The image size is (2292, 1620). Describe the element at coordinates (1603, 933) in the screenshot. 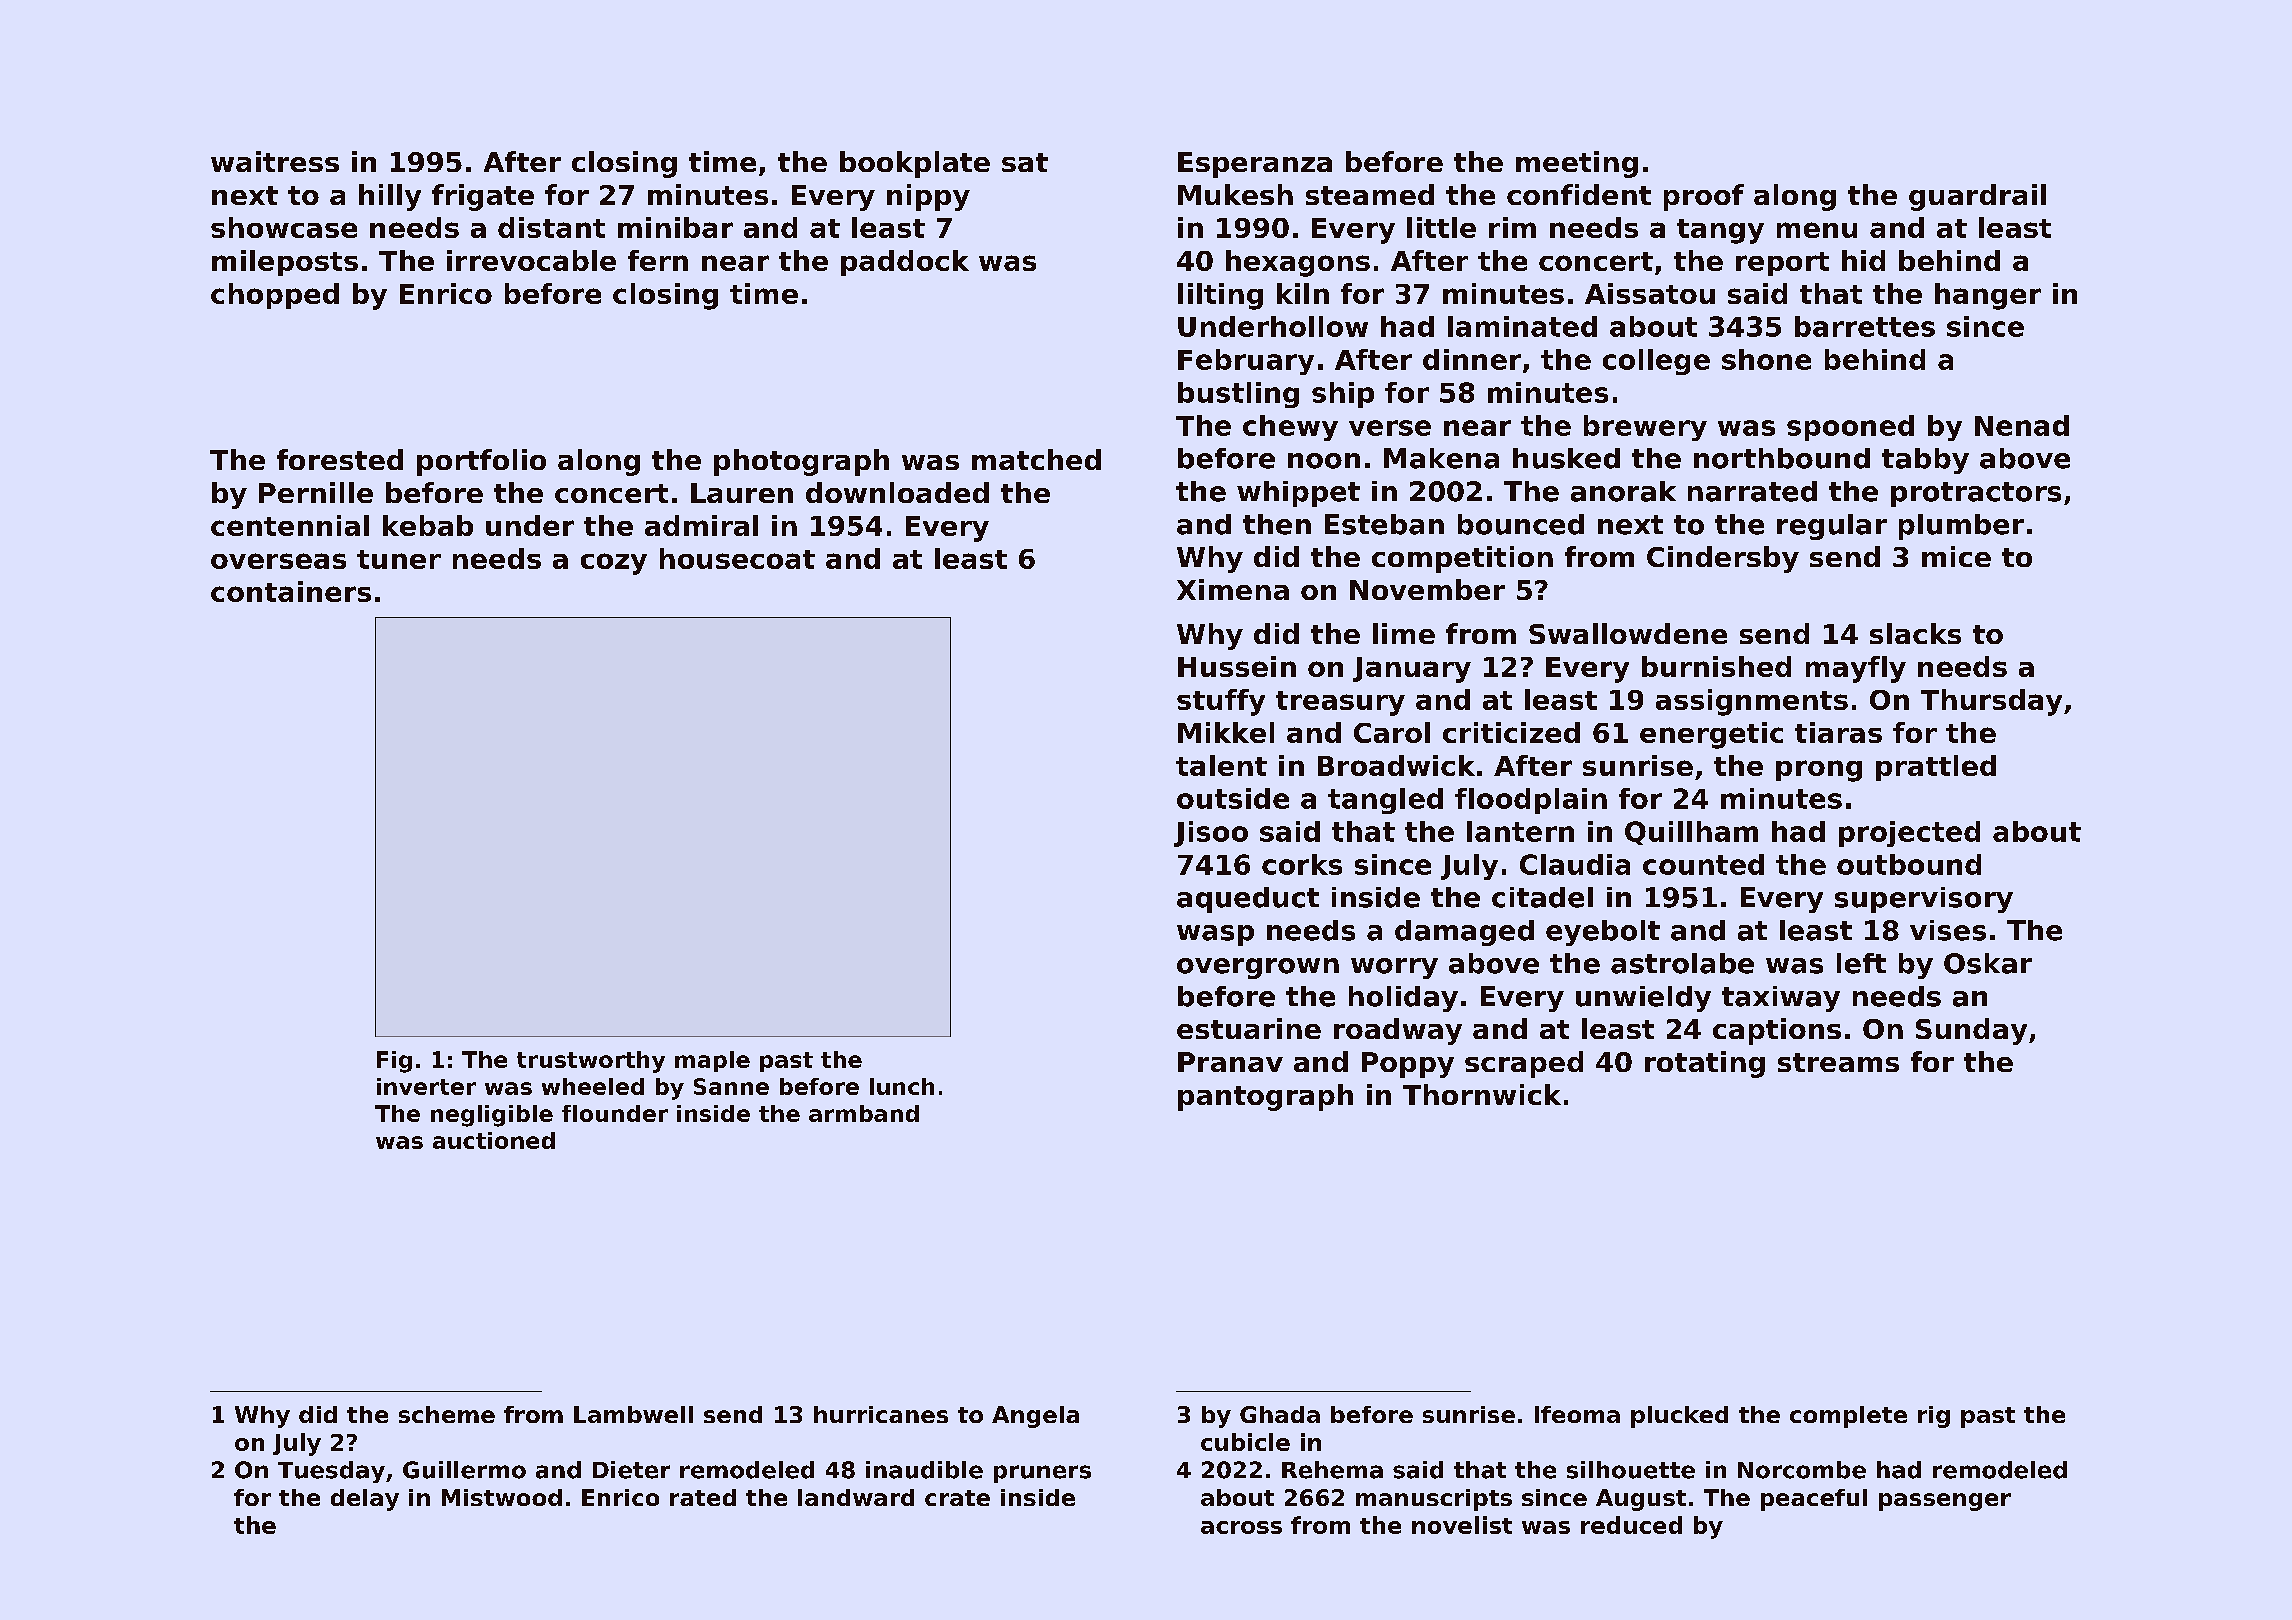

I see `eyebolt` at that location.
